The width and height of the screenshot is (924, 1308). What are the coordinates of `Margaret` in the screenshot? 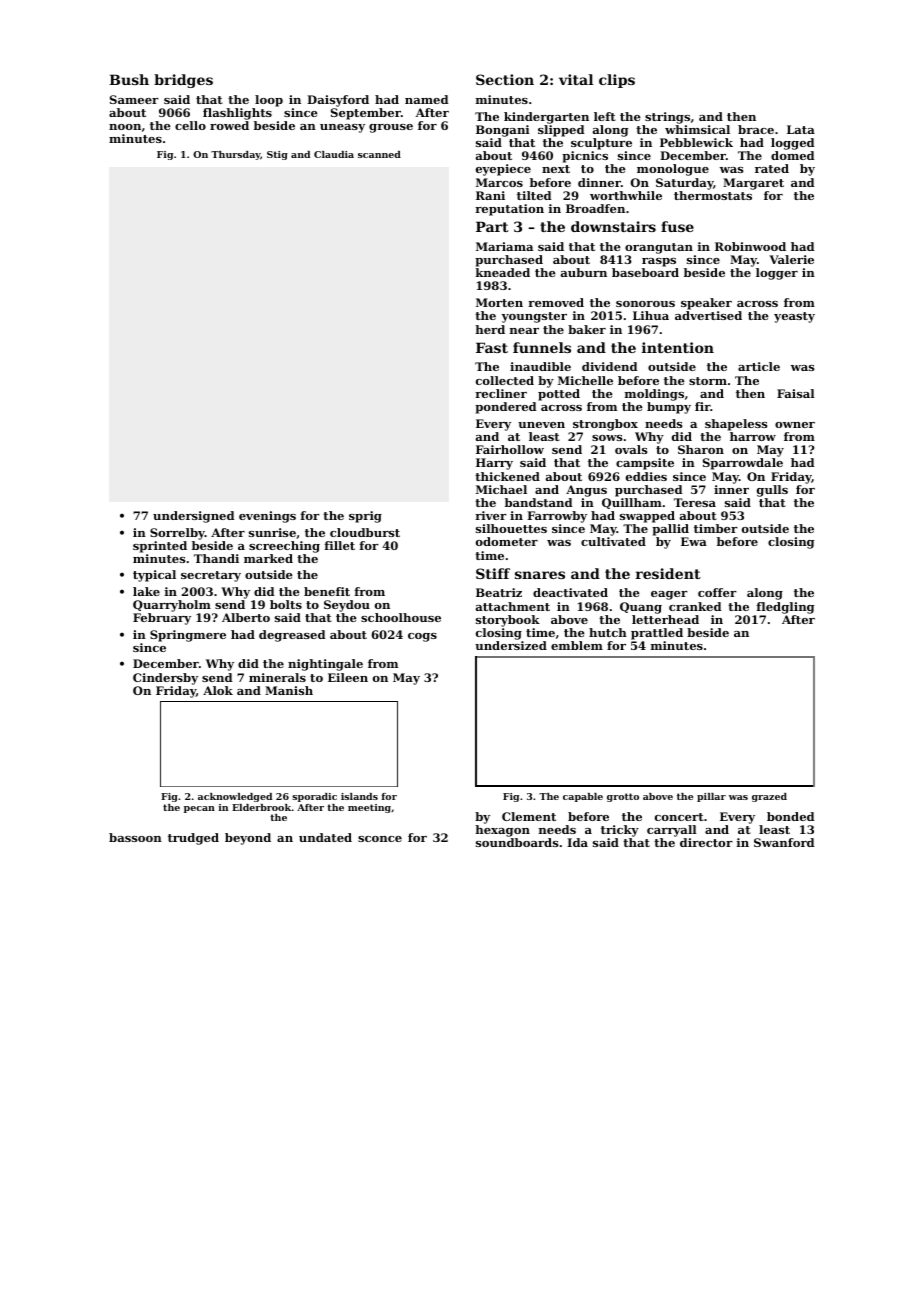 It's located at (753, 184).
